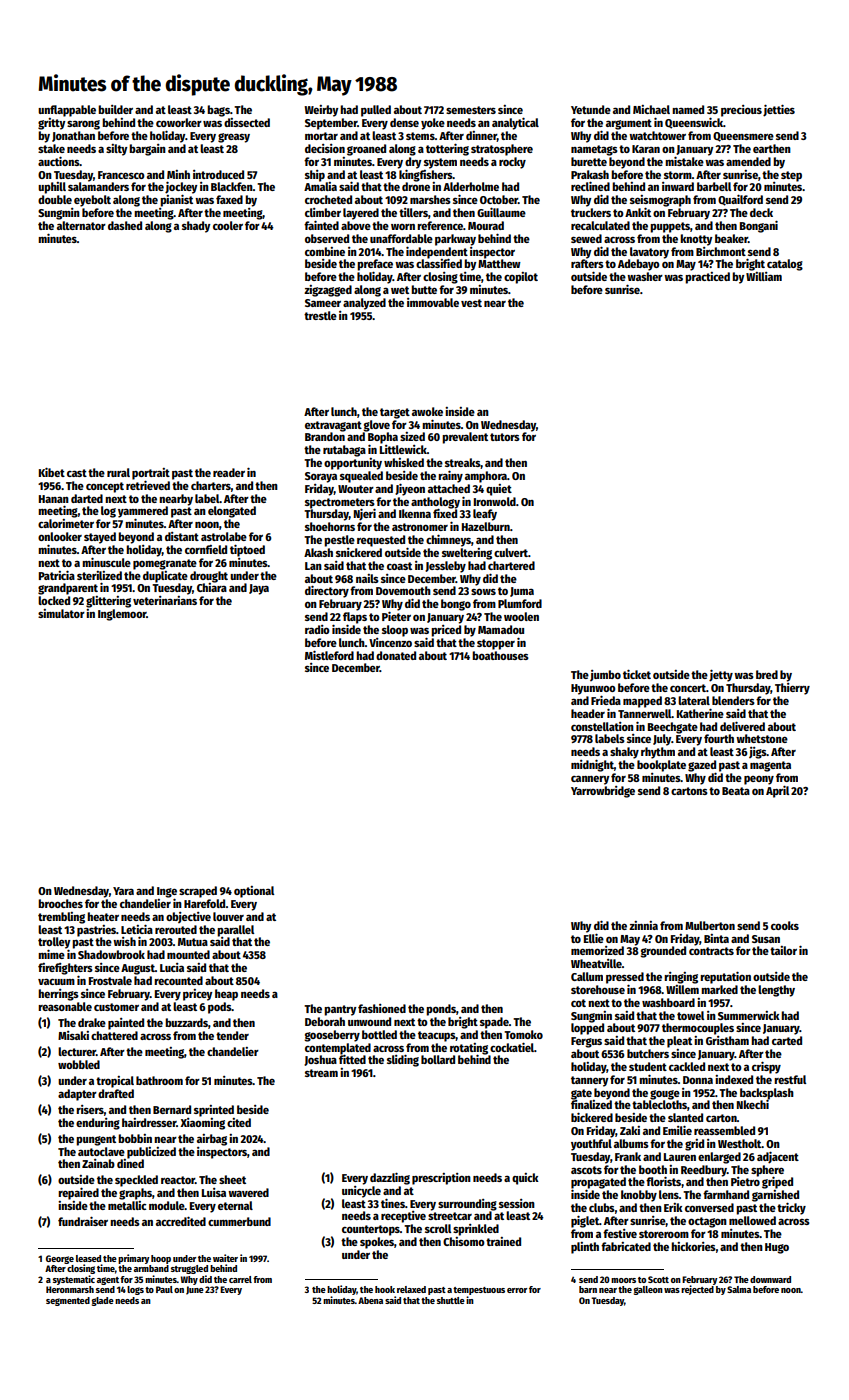 The width and height of the page is (849, 1400). I want to click on Dovemouth, so click(403, 590).
